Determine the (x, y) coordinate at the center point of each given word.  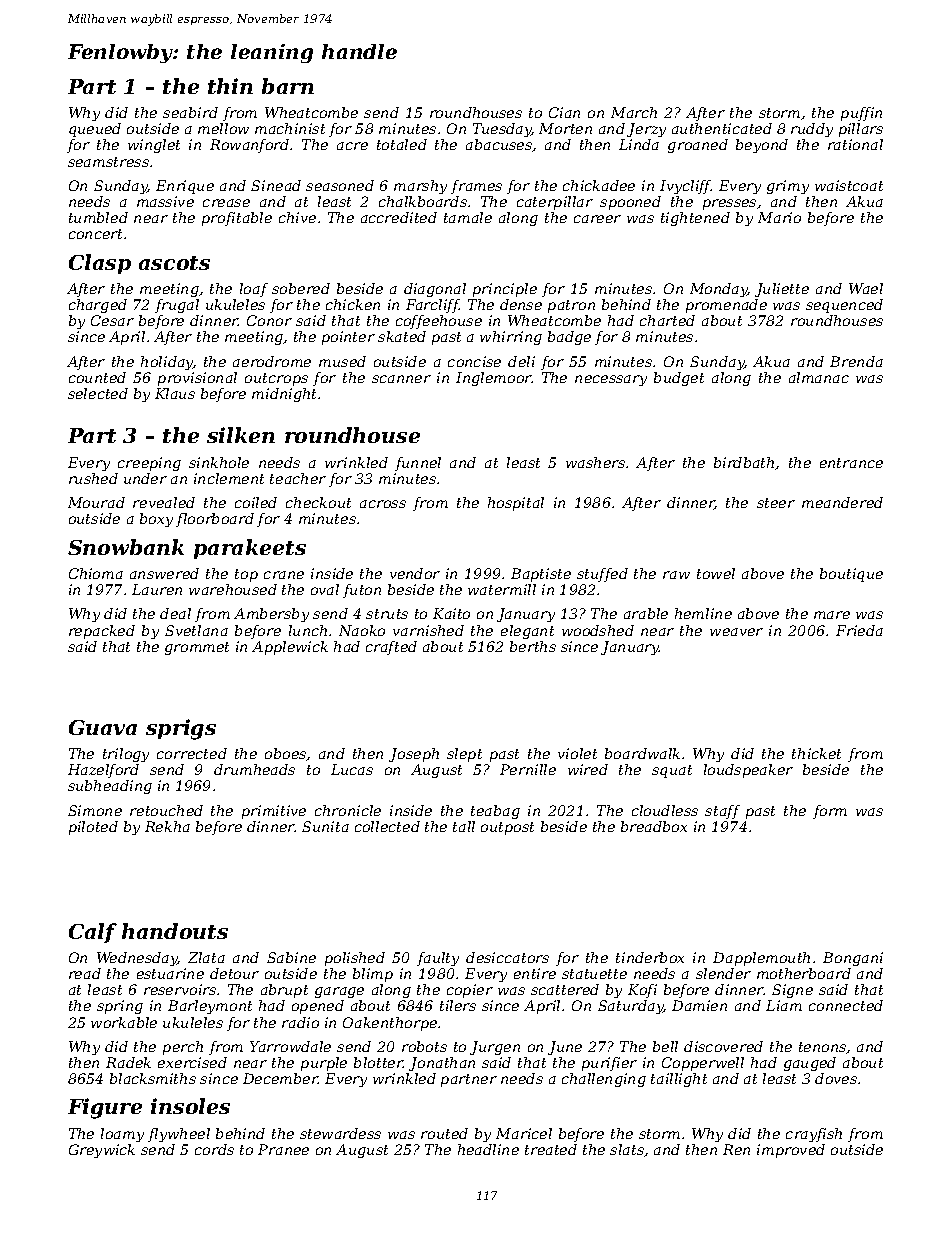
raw (676, 575)
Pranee (283, 1149)
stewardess (340, 1133)
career (597, 219)
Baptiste (541, 575)
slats (627, 1149)
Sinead (276, 185)
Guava (103, 727)
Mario (779, 217)
